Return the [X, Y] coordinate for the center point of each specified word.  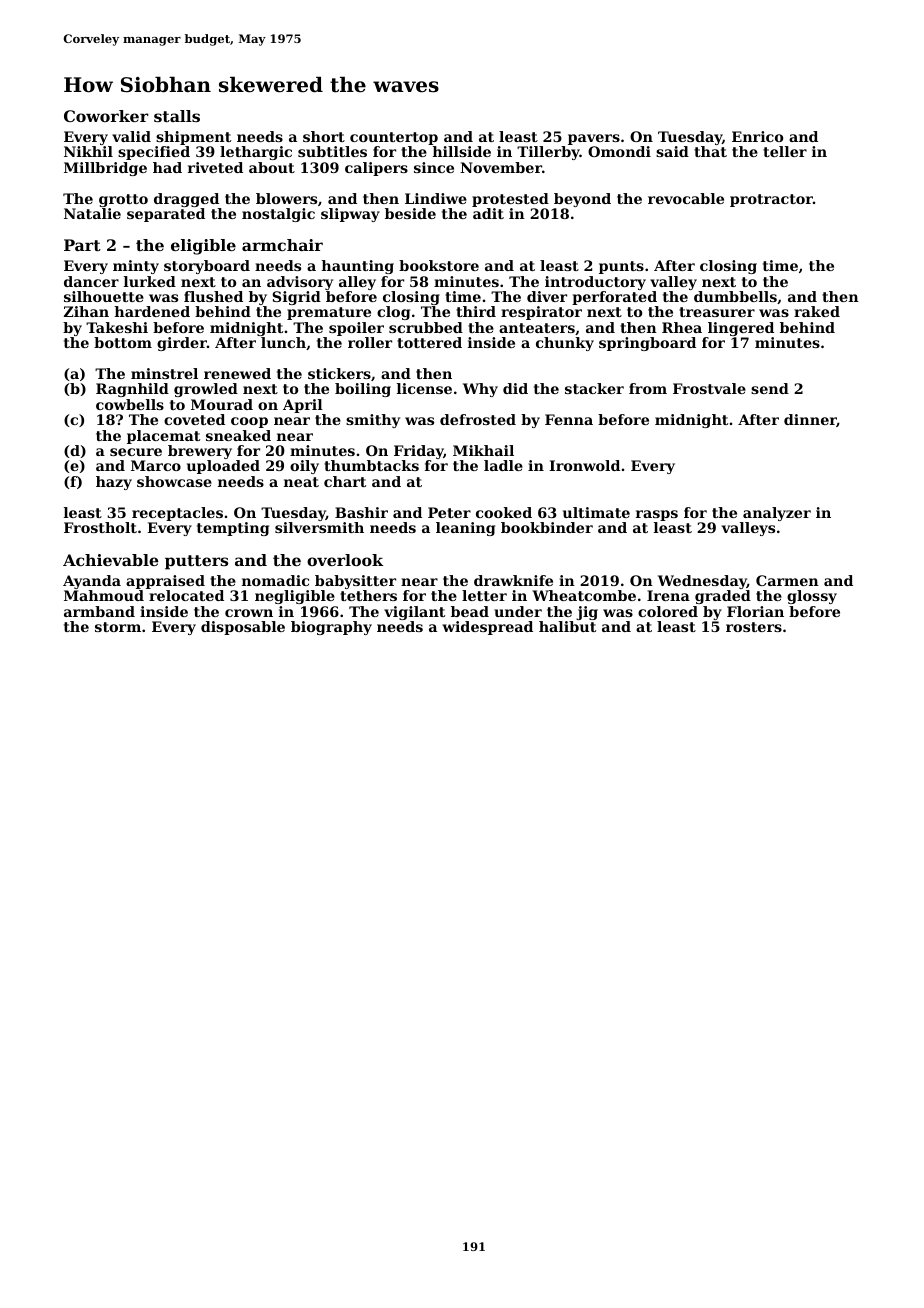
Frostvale [709, 388]
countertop [394, 138]
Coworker [106, 116]
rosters [754, 627]
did [515, 388]
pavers [594, 139]
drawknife [513, 580]
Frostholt [100, 527]
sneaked [238, 435]
